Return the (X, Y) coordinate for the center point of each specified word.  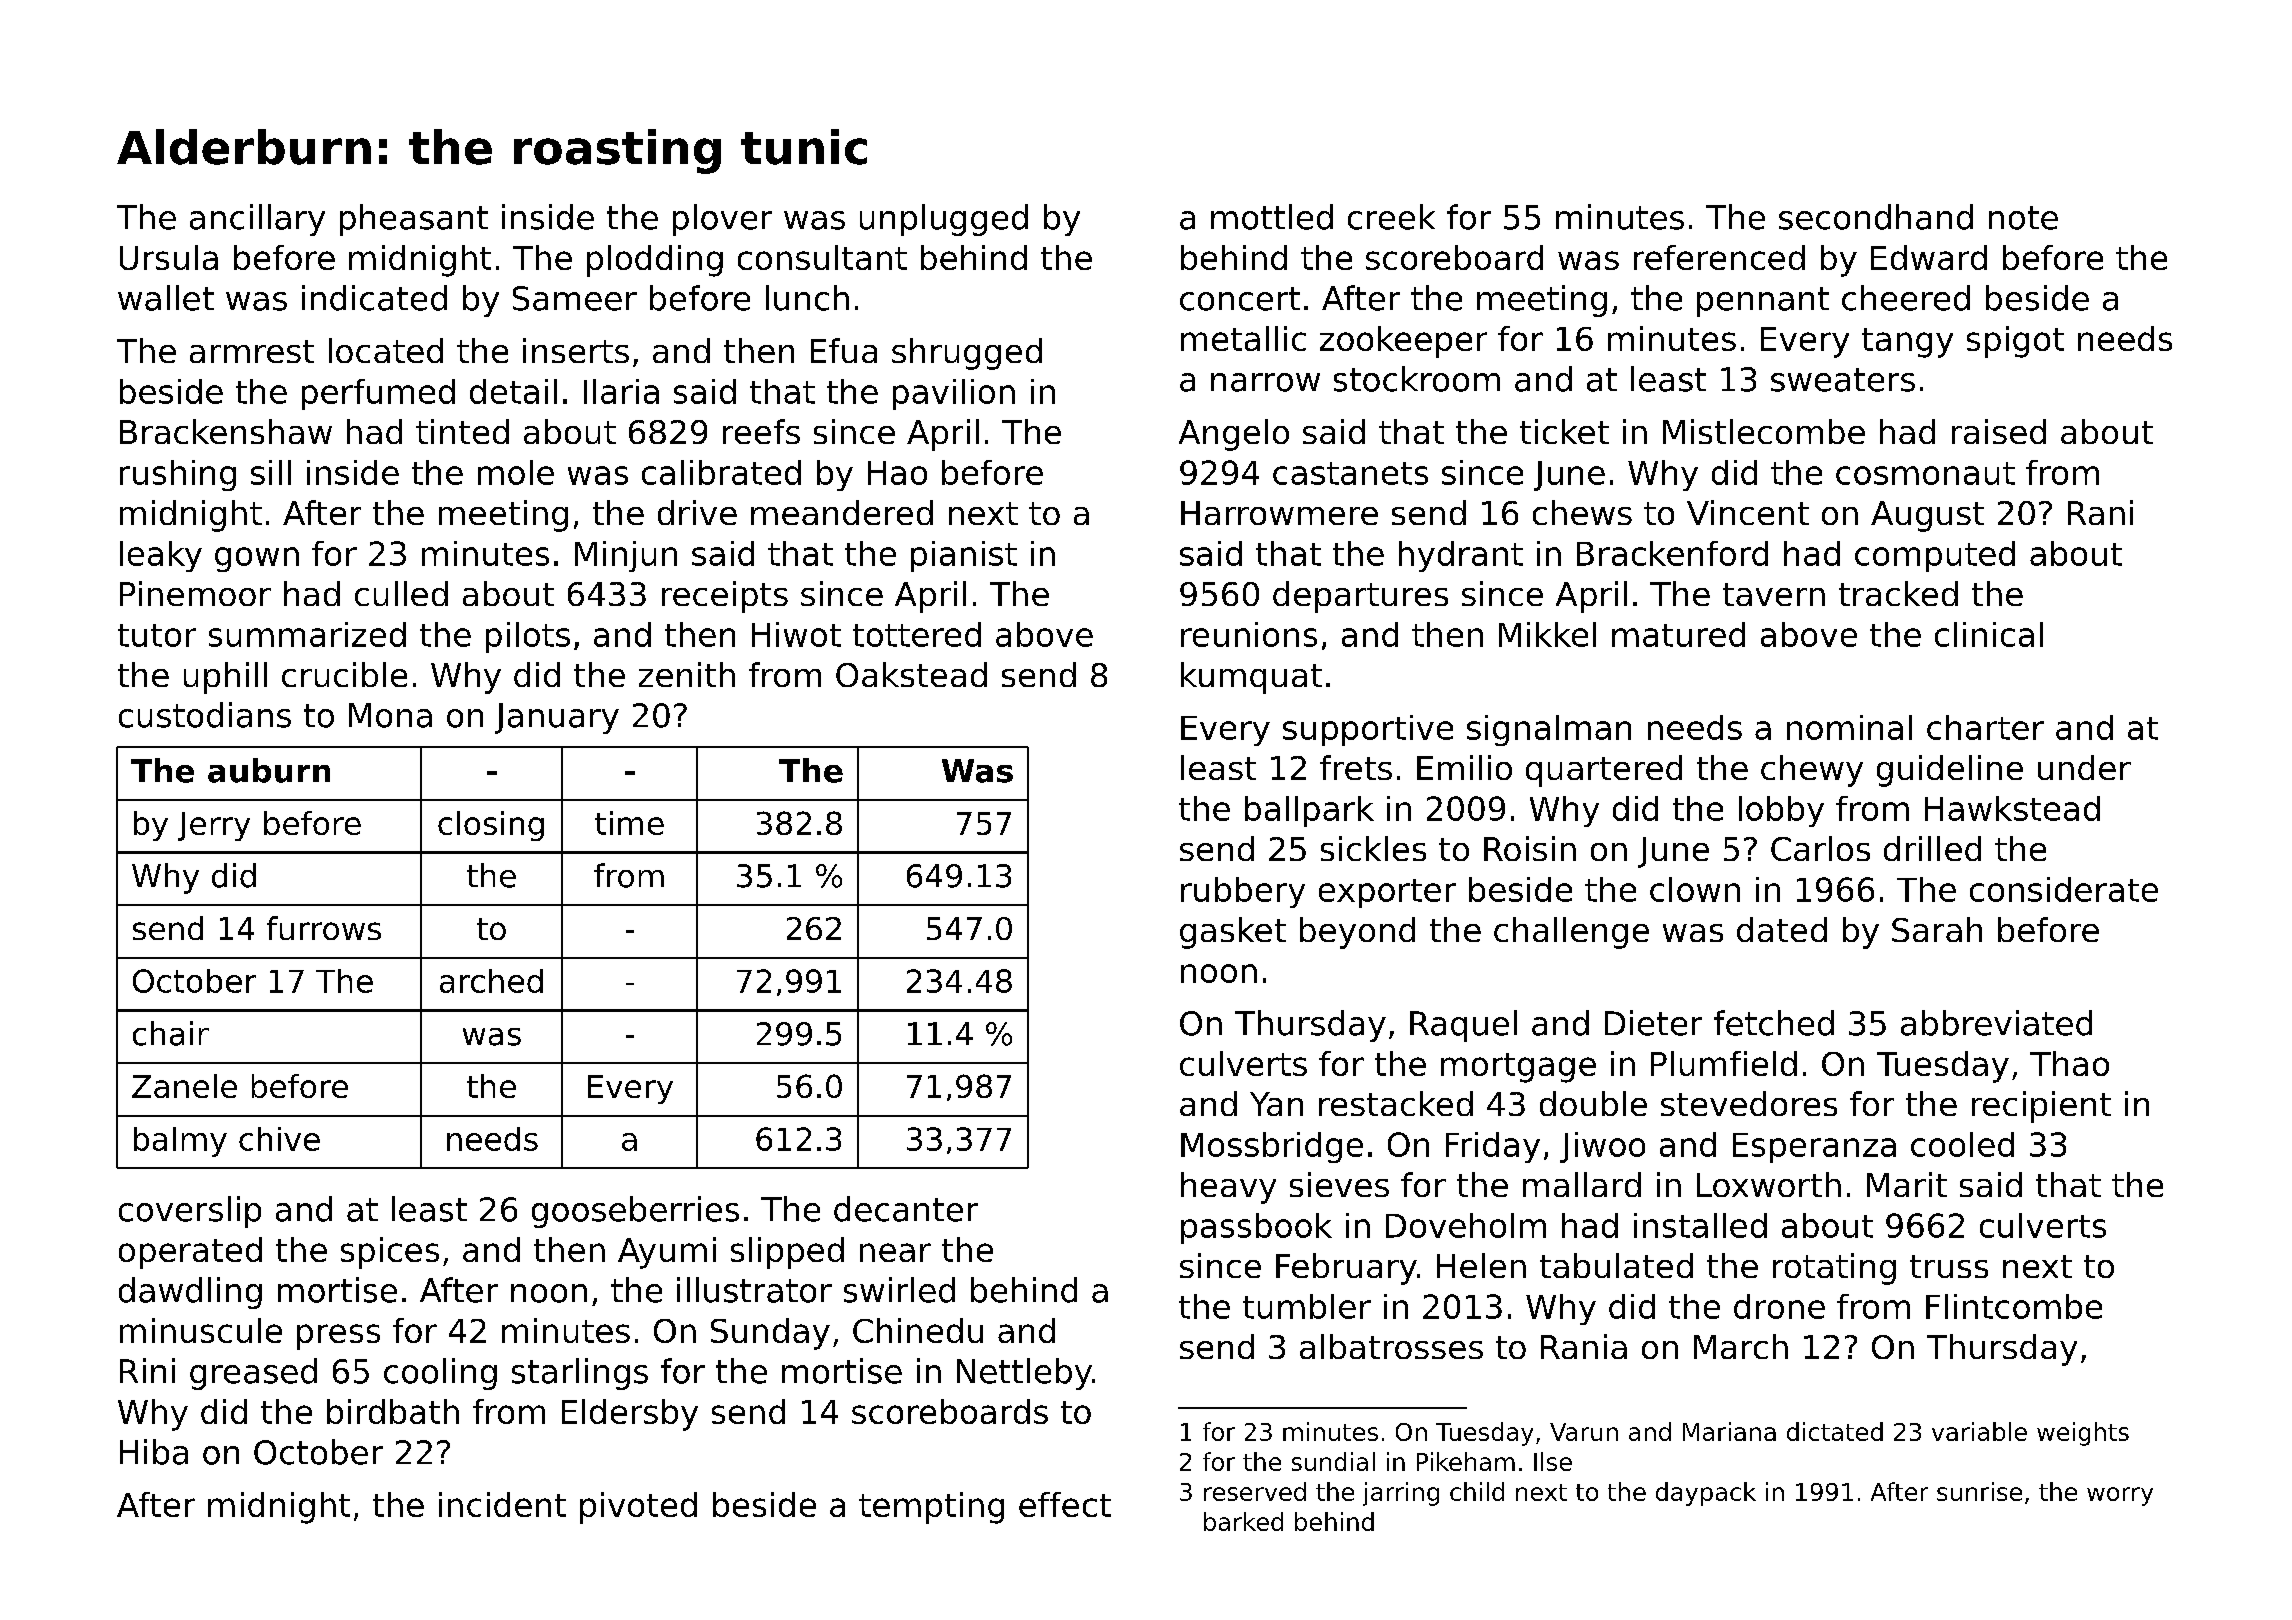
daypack (1706, 1494)
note (2023, 218)
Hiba (154, 1452)
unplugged (944, 220)
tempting (931, 1508)
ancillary (257, 220)
